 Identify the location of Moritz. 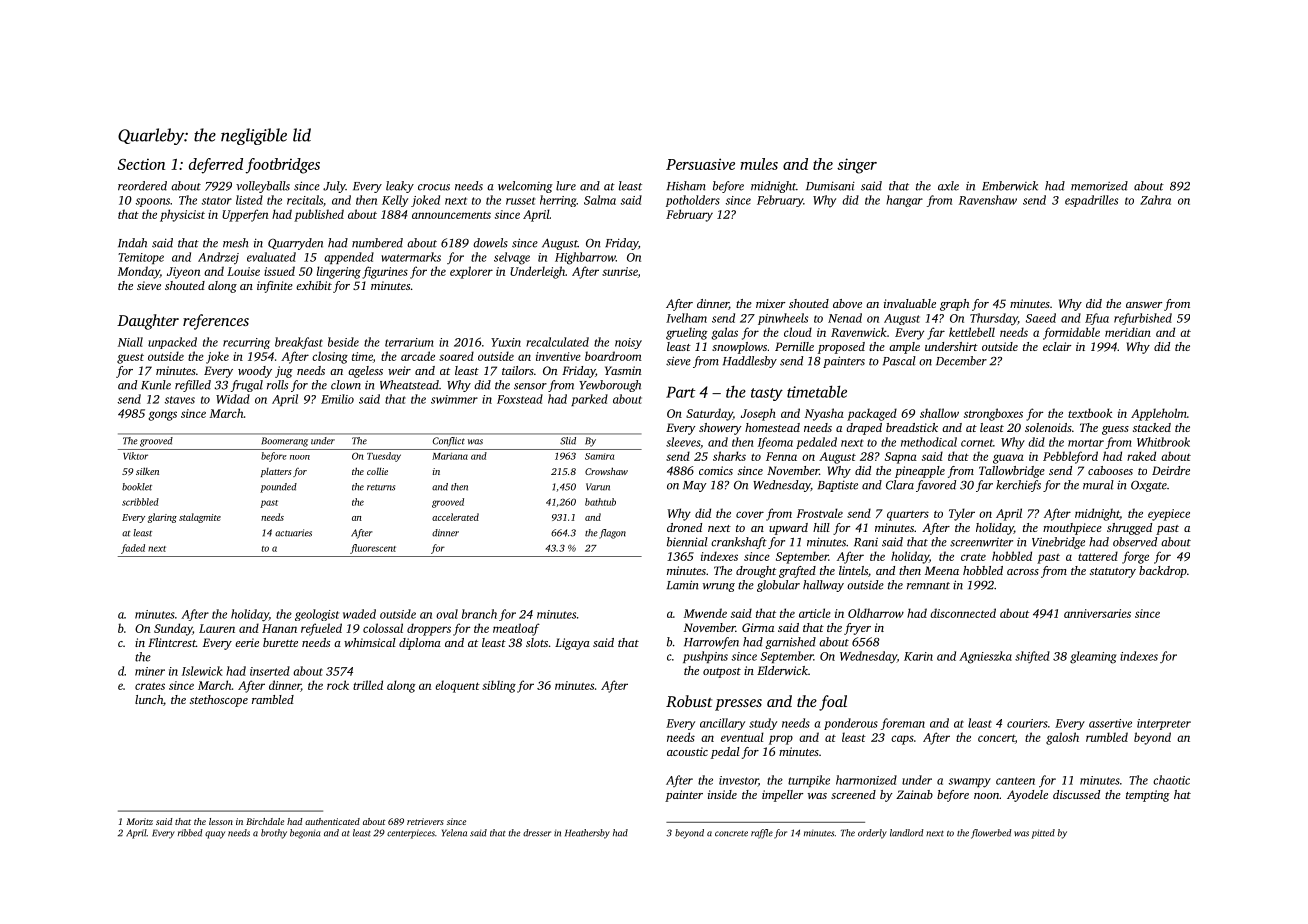
(139, 821).
